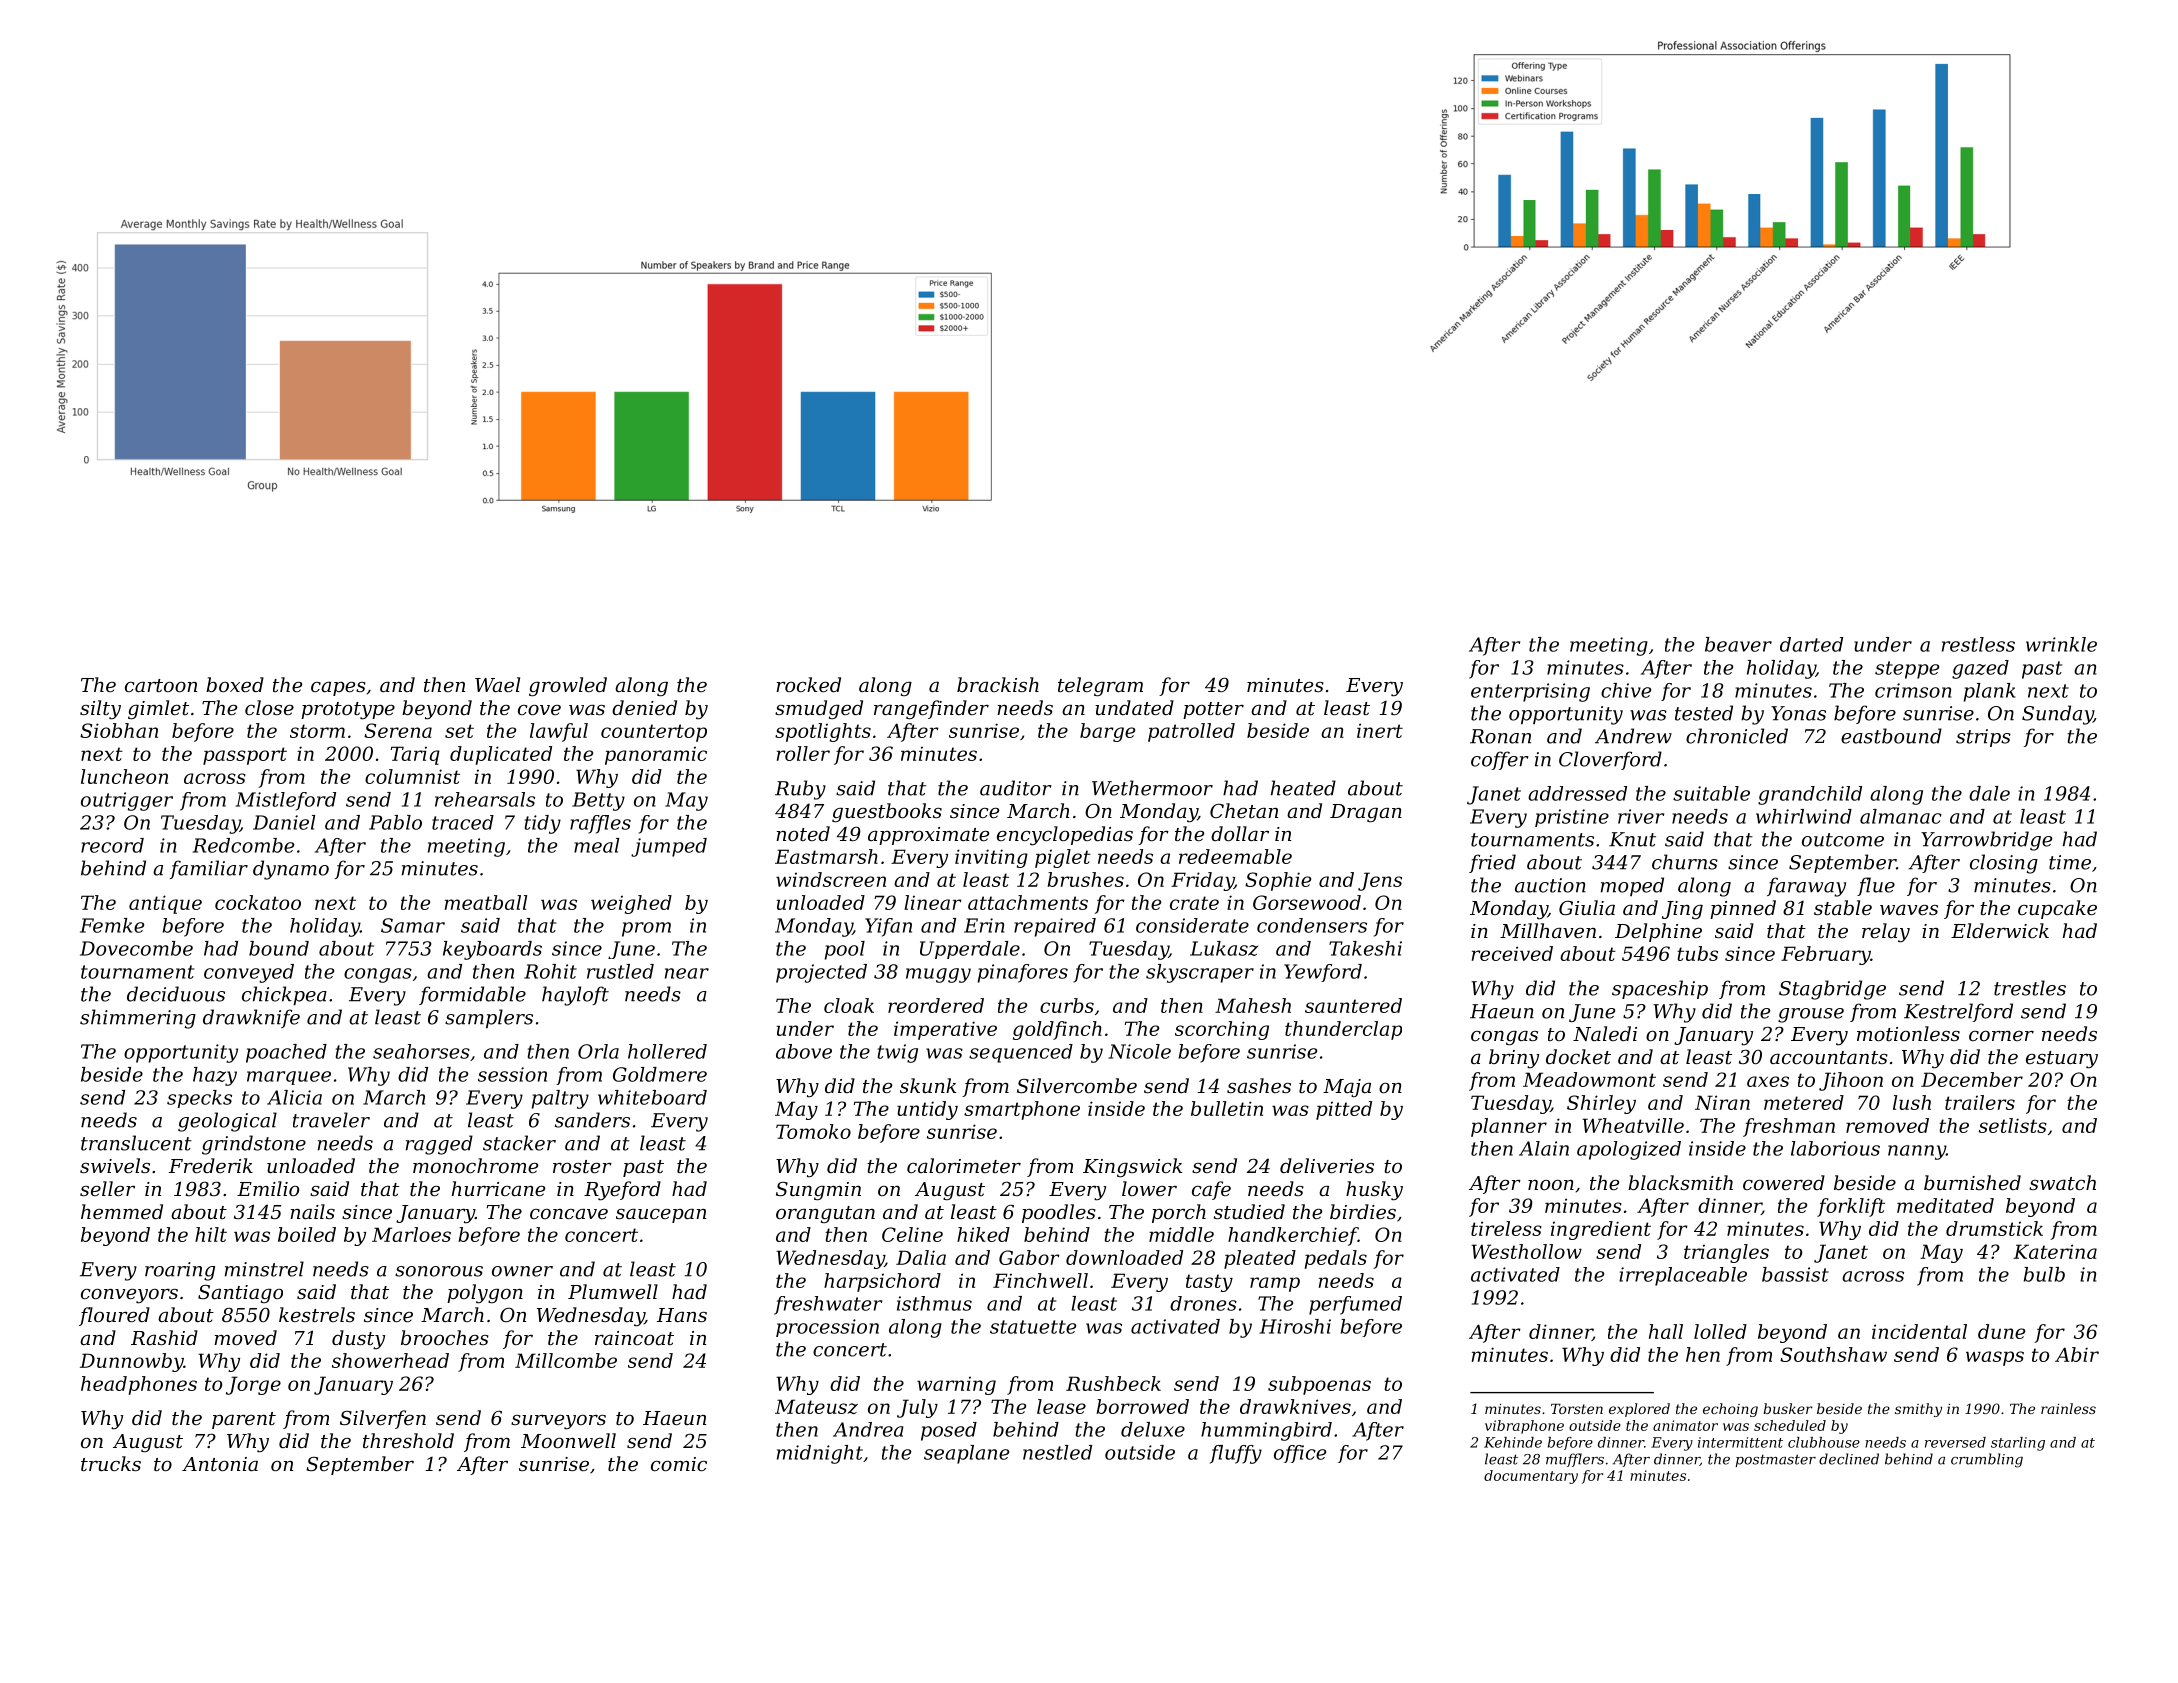  I want to click on brackish, so click(998, 684).
